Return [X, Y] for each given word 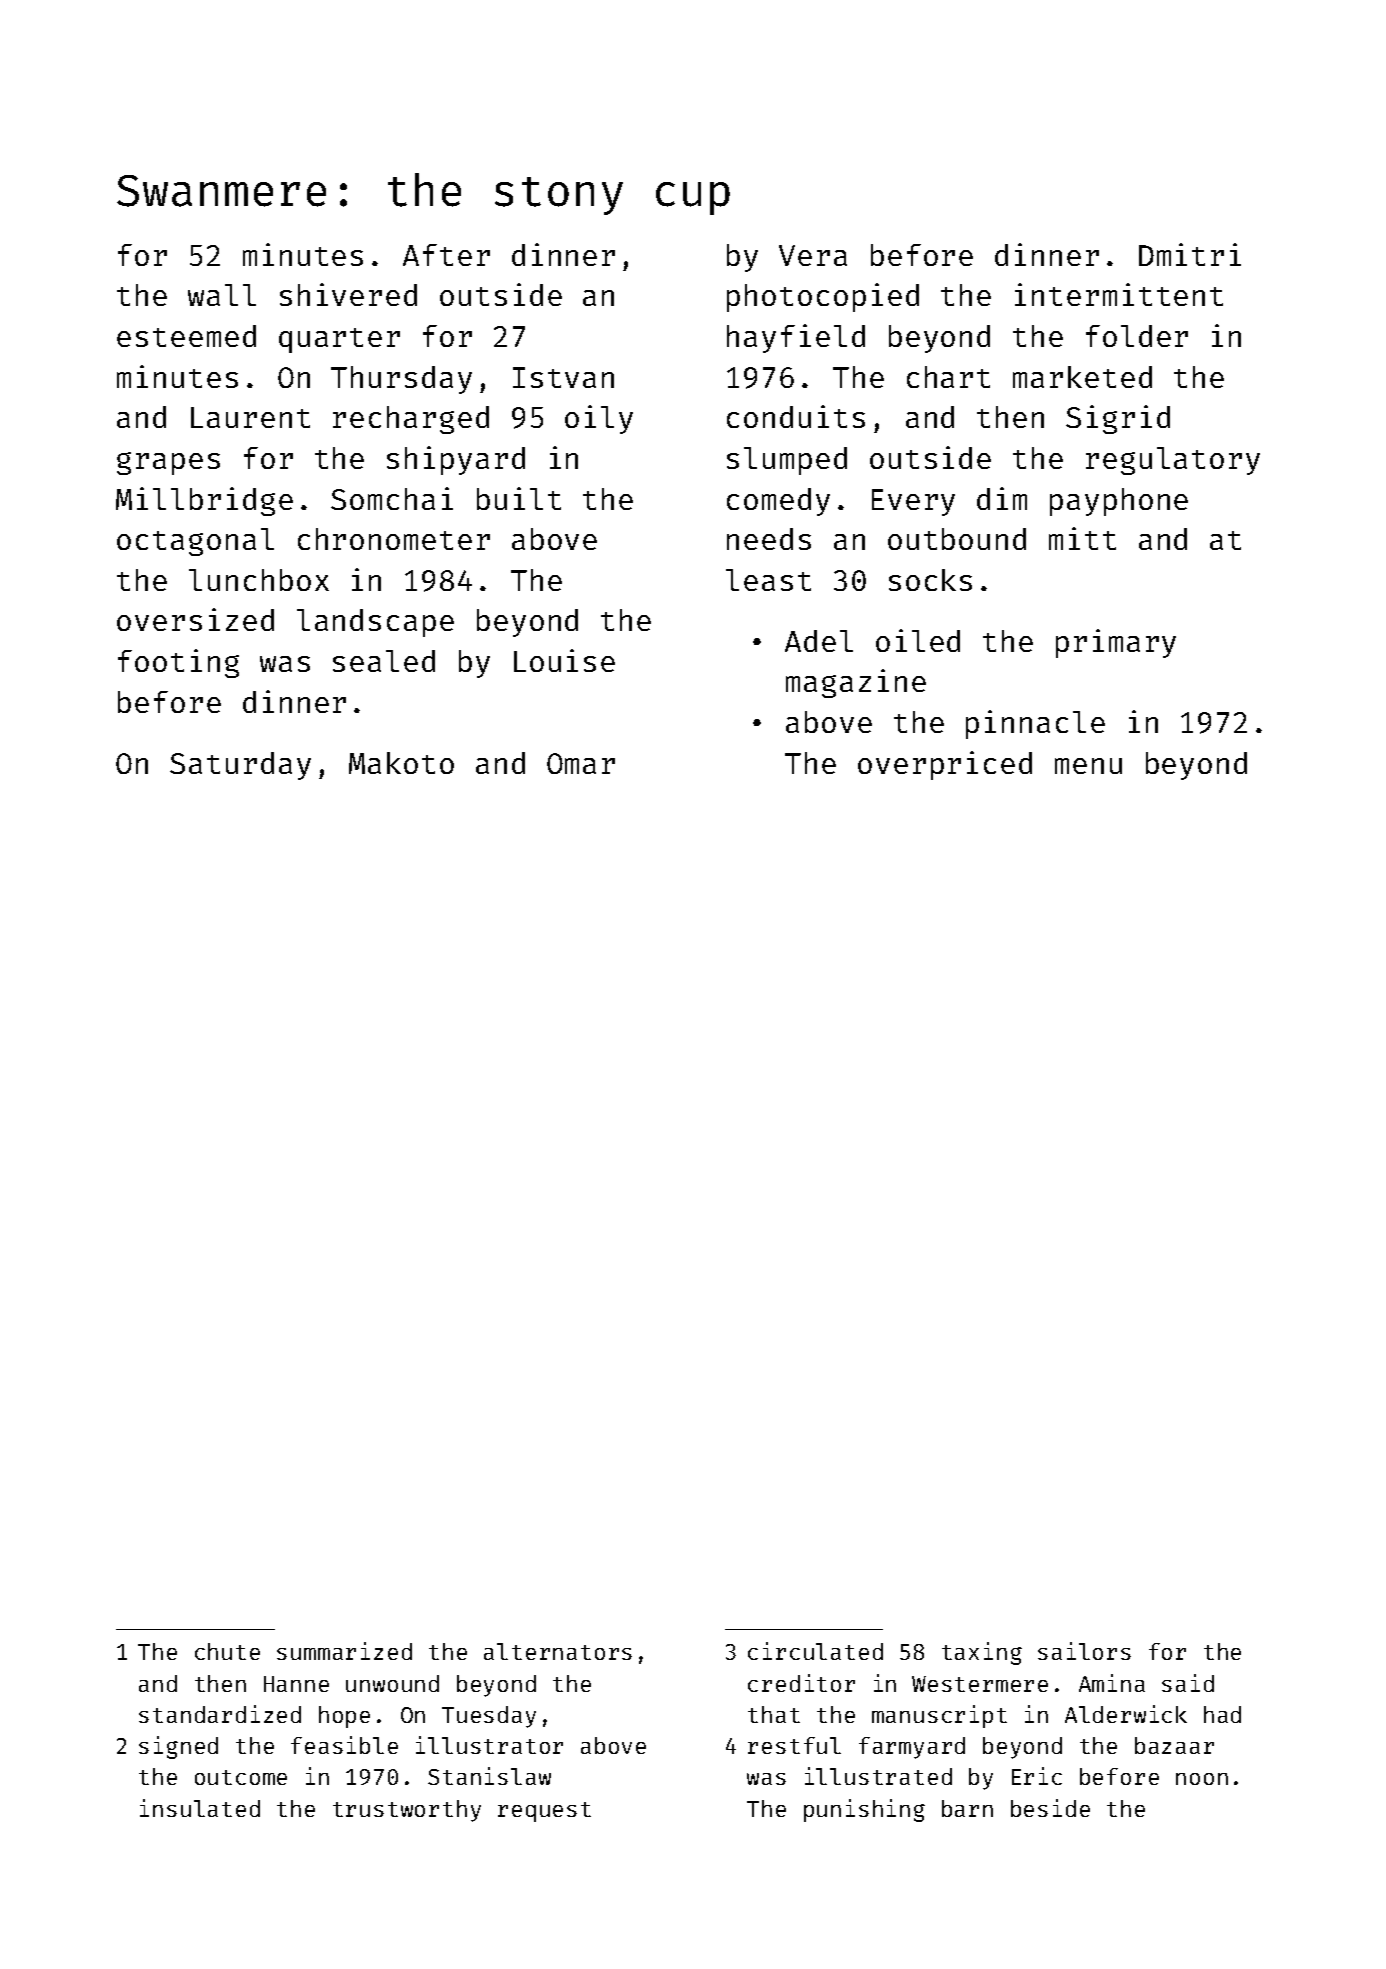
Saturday [240, 766]
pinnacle [1035, 724]
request [544, 1812]
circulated [815, 1651]
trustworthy [407, 1811]
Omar [581, 763]
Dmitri [1190, 254]
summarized [344, 1651]
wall [222, 295]
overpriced [945, 765]
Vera [813, 255]
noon [1202, 1779]
